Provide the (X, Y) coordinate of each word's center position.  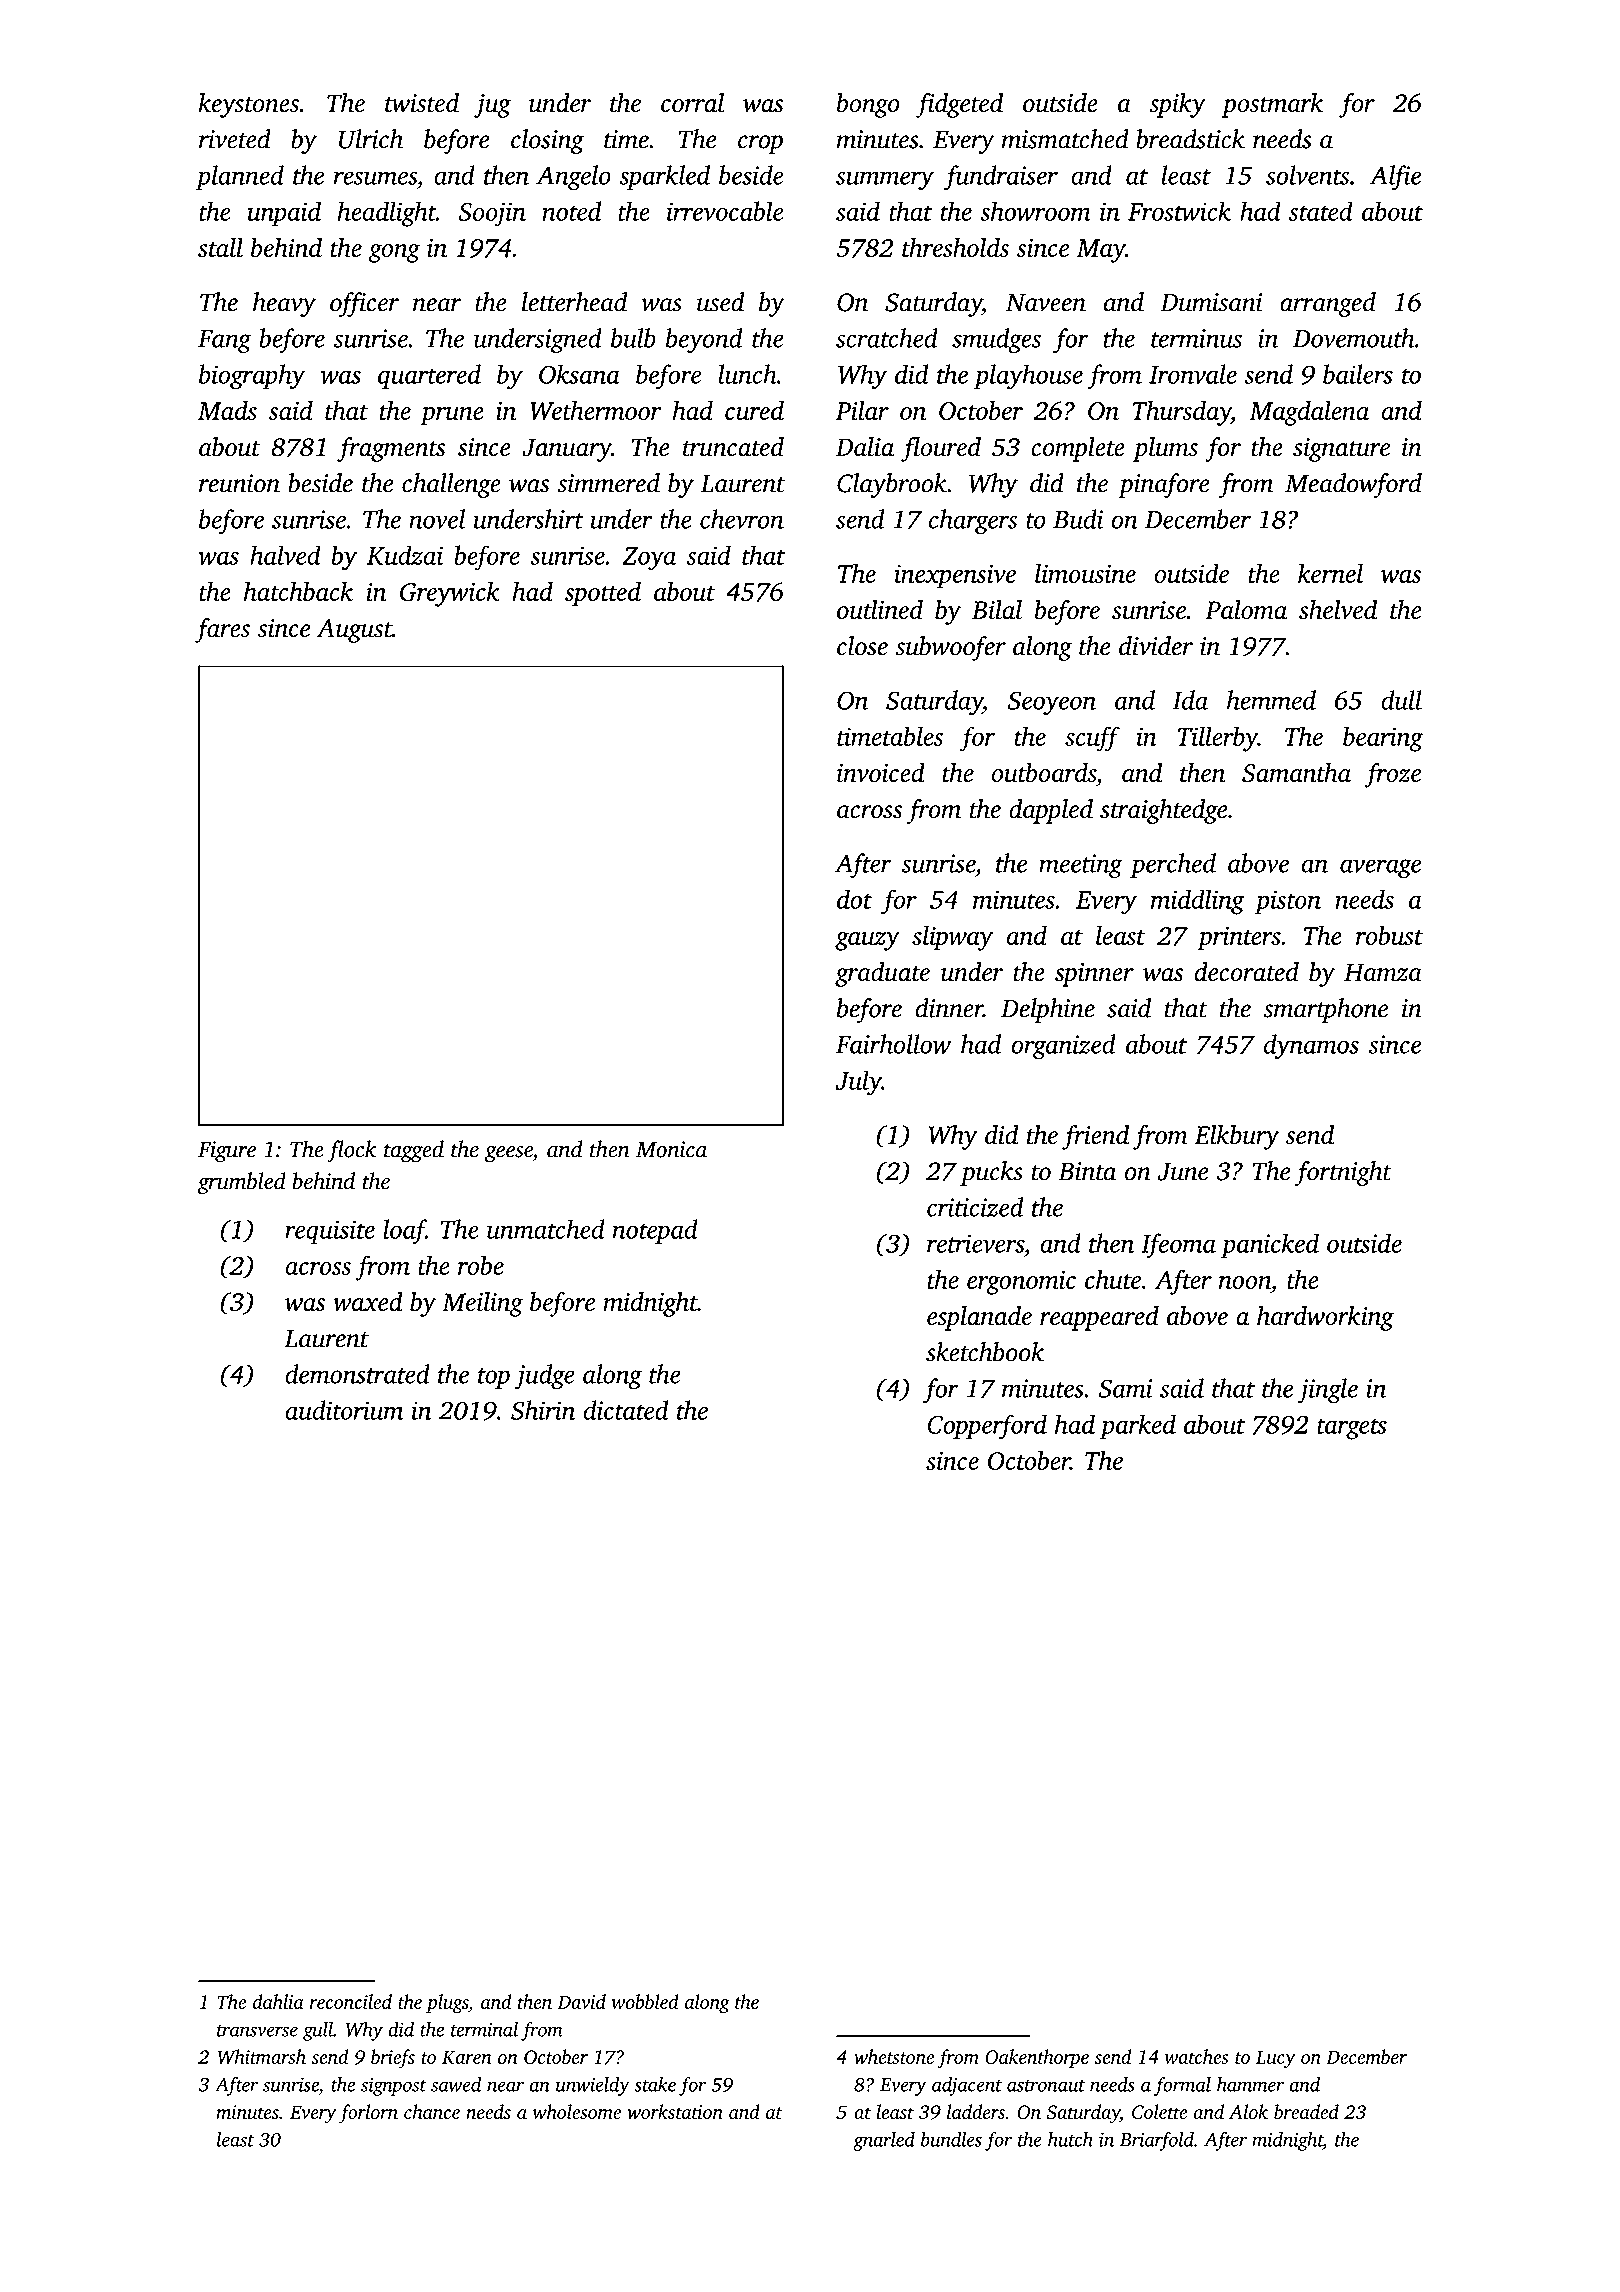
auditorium (344, 1410)
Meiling (482, 1304)
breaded (1306, 2111)
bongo (868, 105)
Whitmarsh (262, 2056)
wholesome (577, 2111)
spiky (1177, 105)
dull (1401, 700)
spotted (603, 594)
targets (1352, 1429)
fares (222, 630)
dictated (625, 1410)
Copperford (987, 1427)
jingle (1328, 1391)
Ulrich (371, 139)
